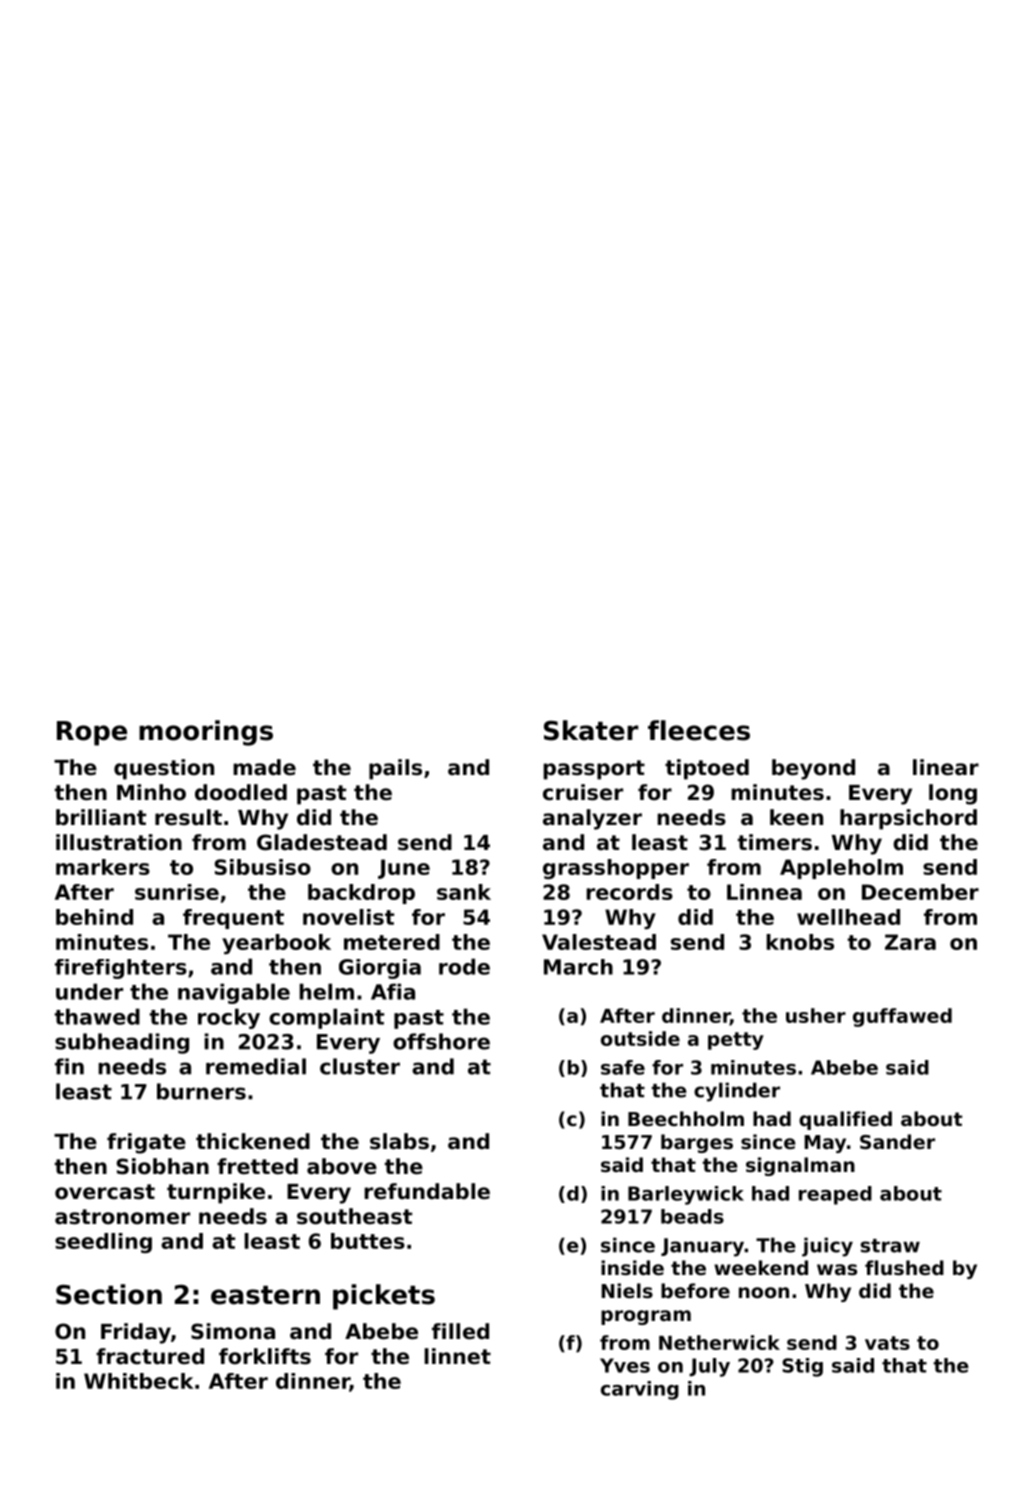 The image size is (1033, 1496). I want to click on timers, so click(775, 842).
